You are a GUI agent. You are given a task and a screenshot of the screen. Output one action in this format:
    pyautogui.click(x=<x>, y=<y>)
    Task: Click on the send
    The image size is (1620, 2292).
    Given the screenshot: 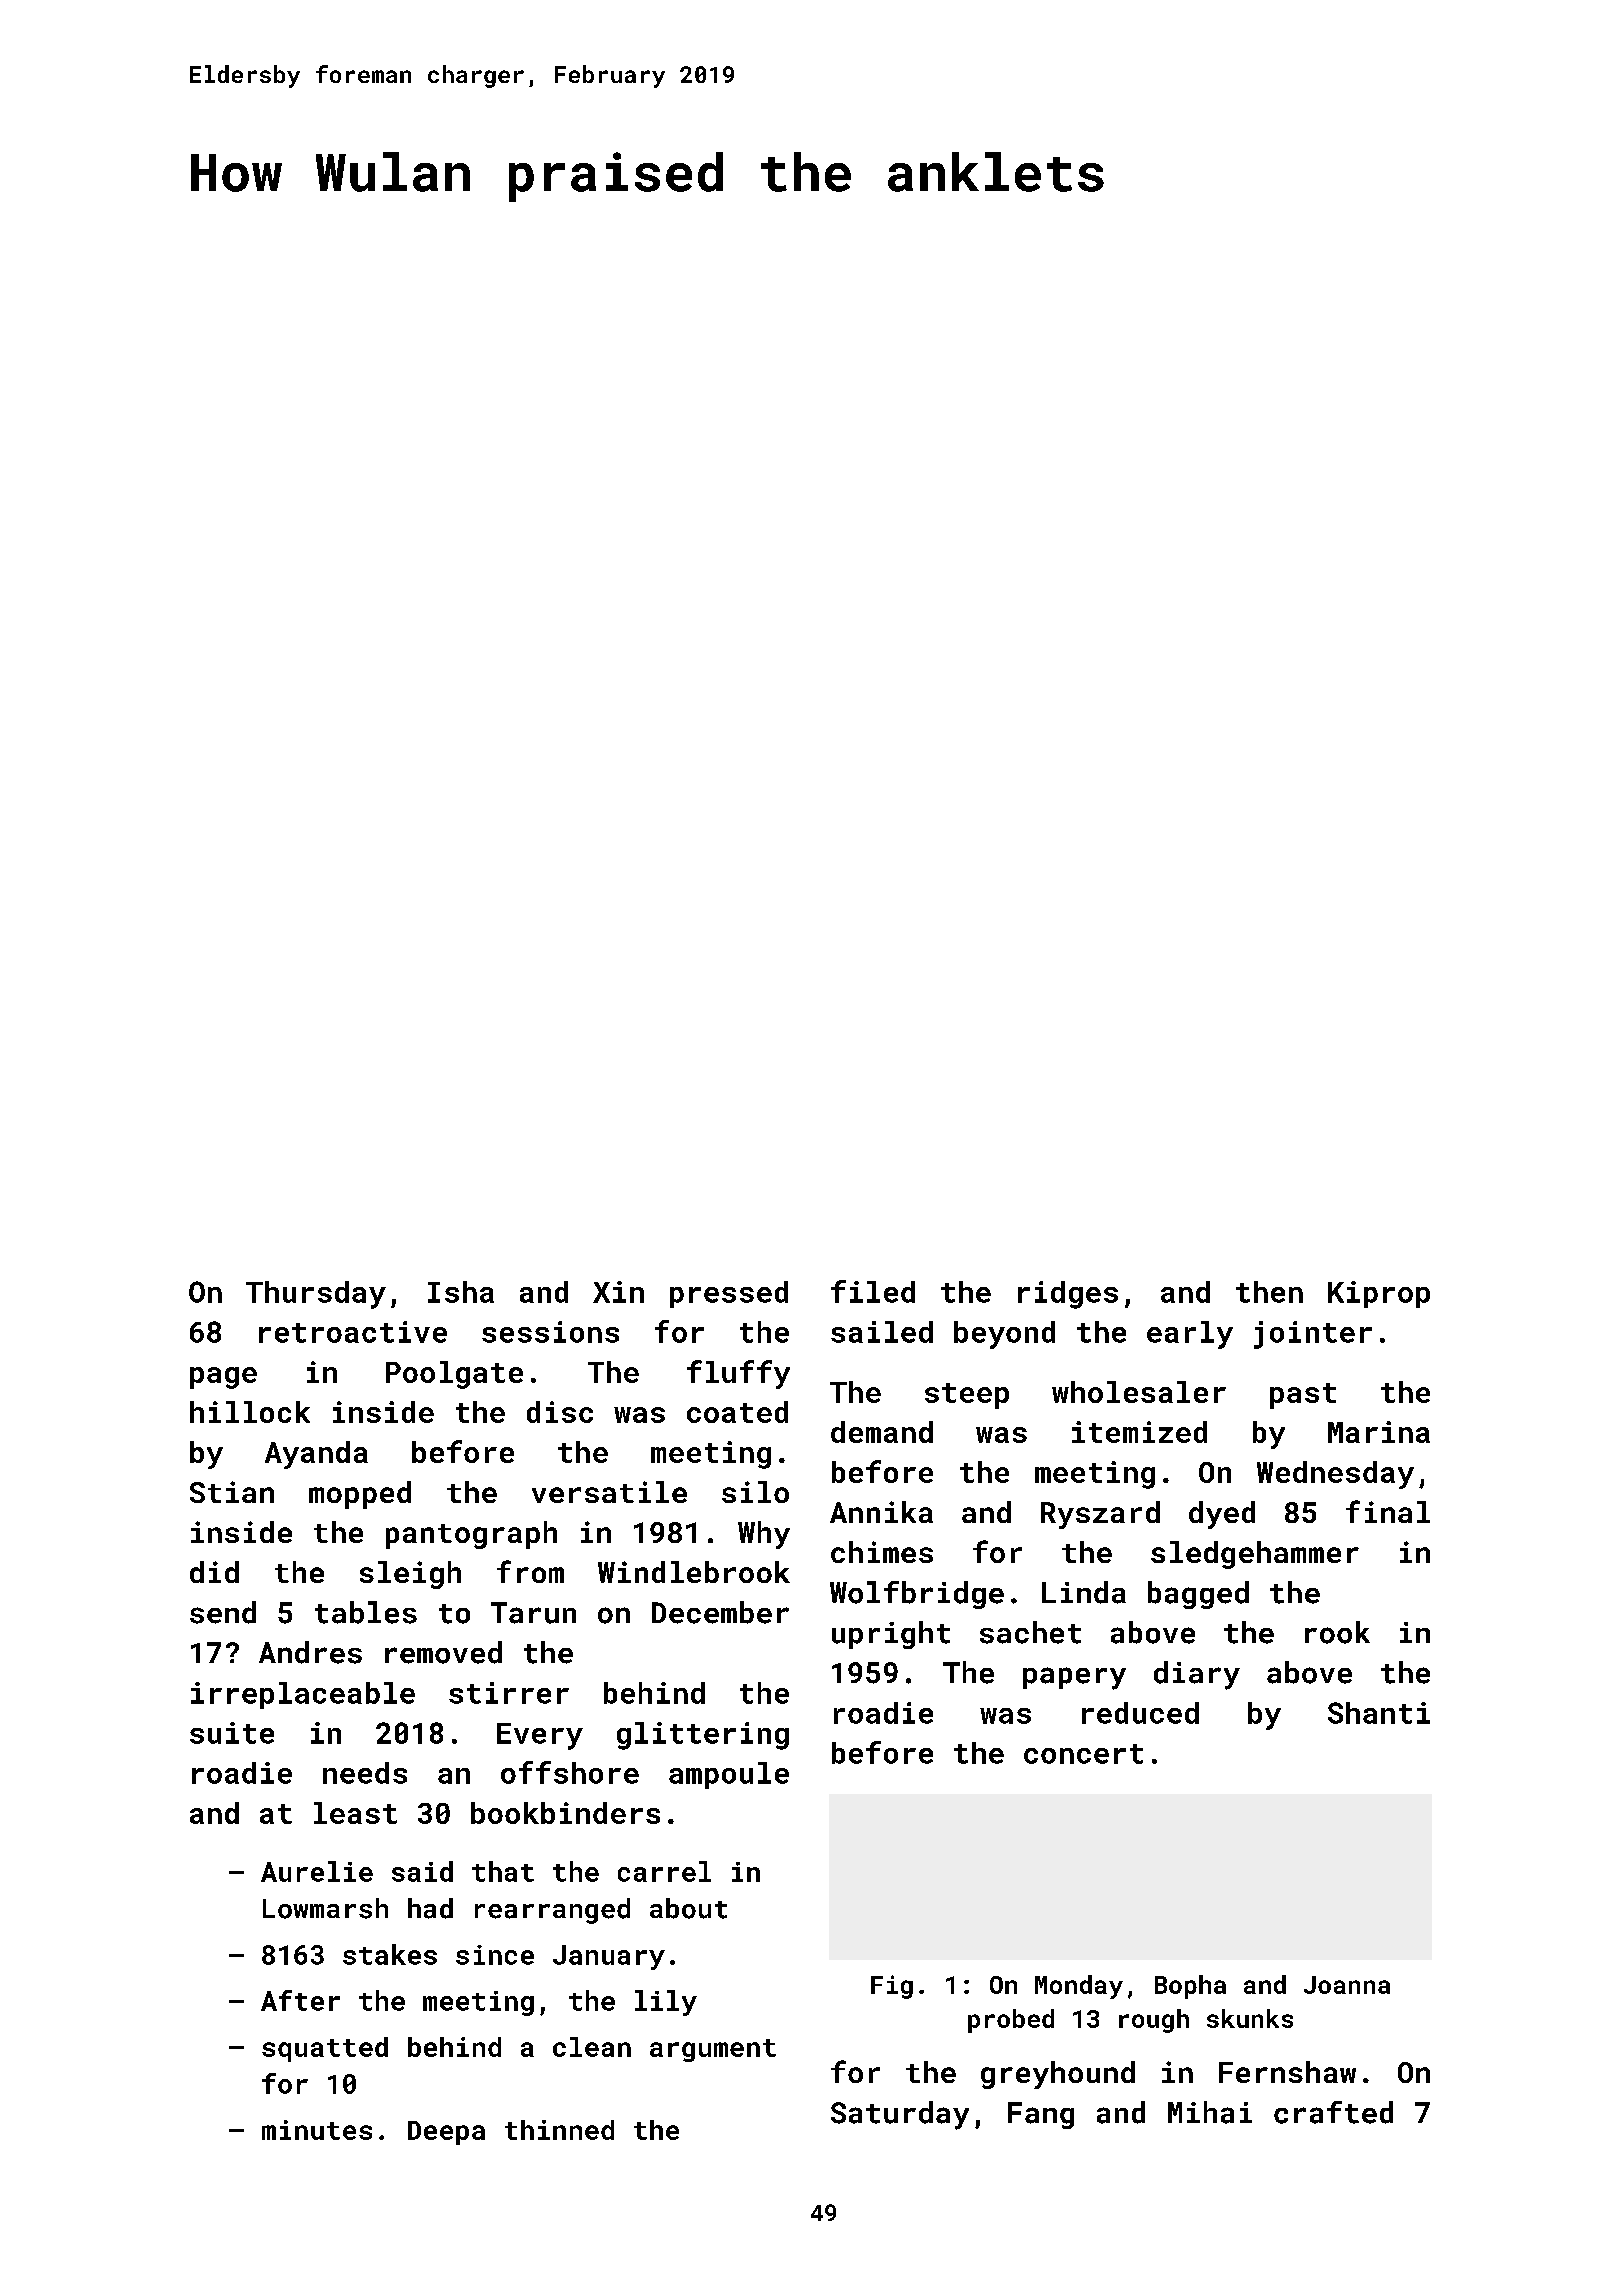 What is the action you would take?
    pyautogui.click(x=223, y=1612)
